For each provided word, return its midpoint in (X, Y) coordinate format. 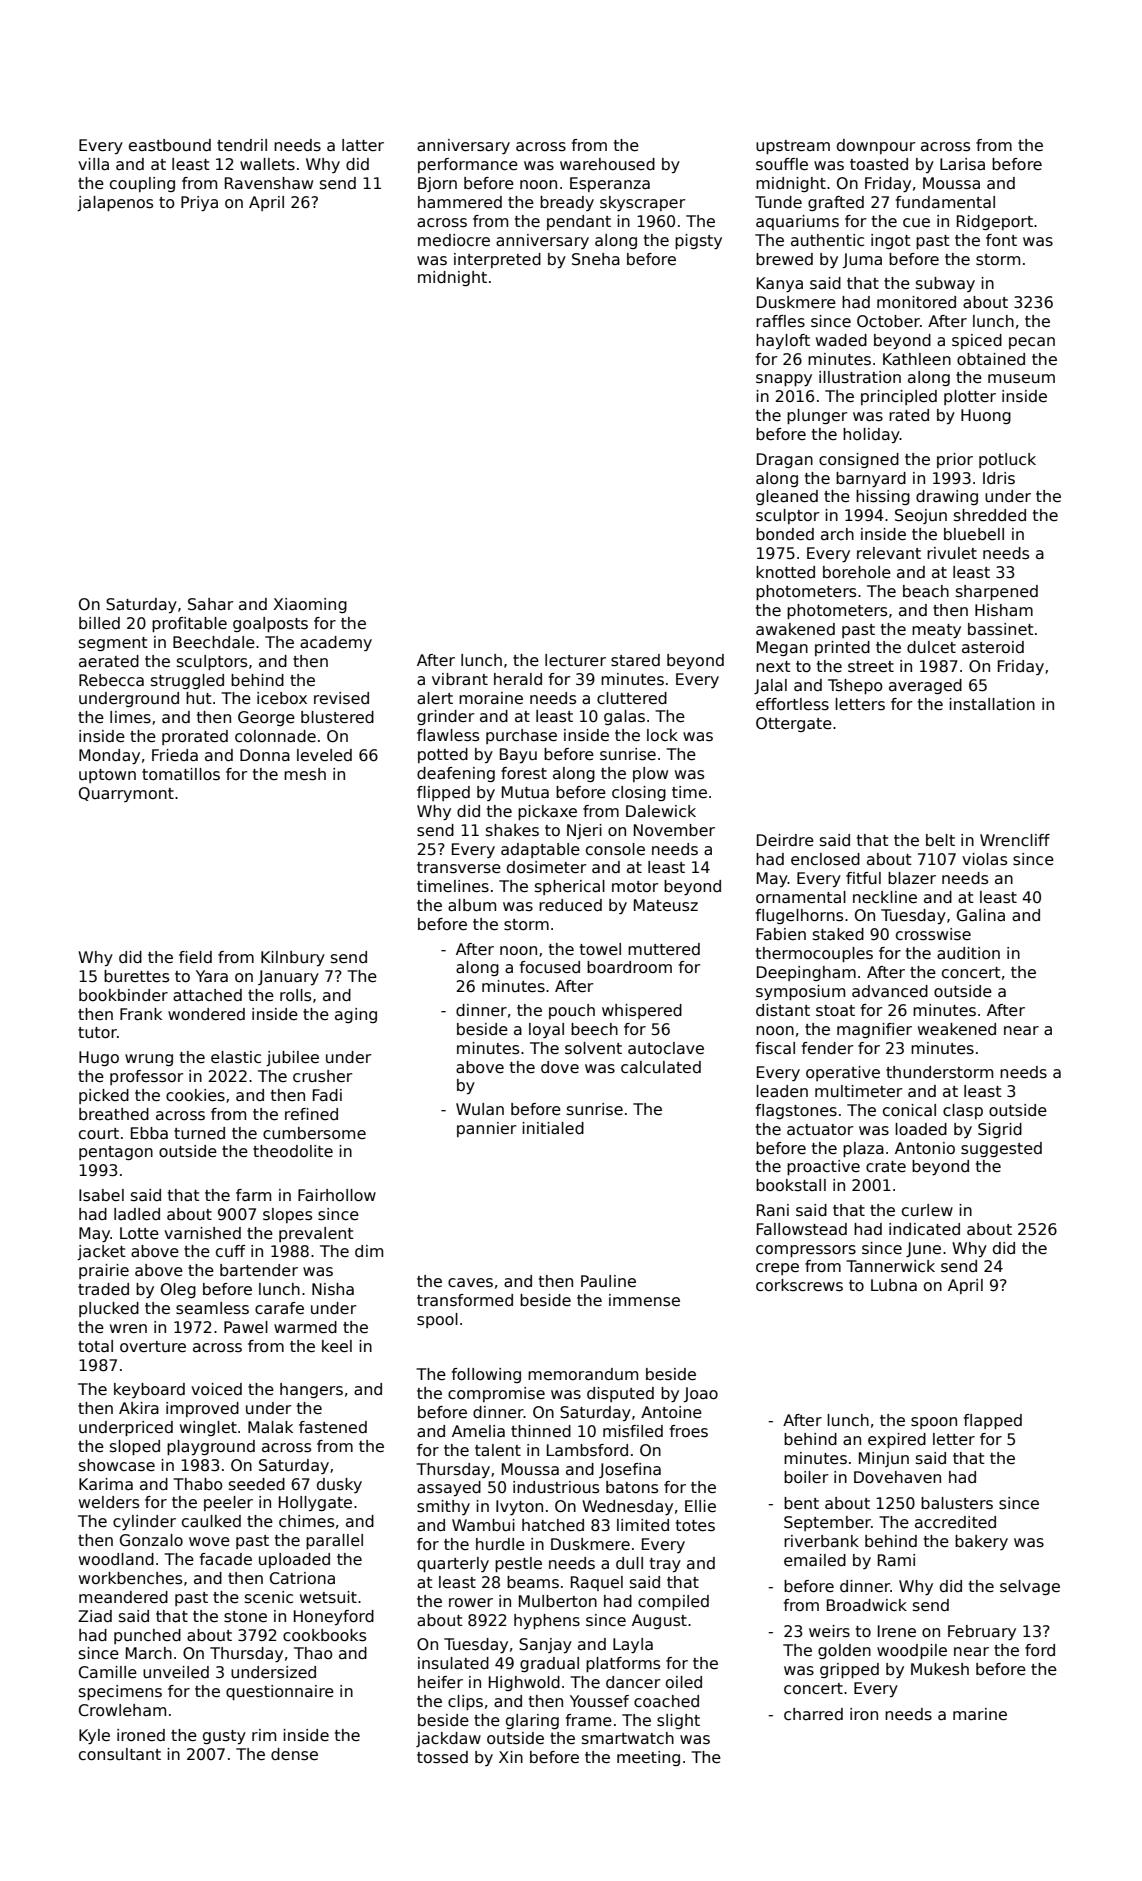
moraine (491, 698)
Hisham (1004, 610)
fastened (333, 1427)
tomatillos (181, 774)
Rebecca (111, 680)
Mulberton (558, 1601)
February (982, 1632)
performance (468, 165)
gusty (224, 1737)
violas (984, 859)
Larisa (962, 164)
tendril (242, 145)
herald (518, 679)
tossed (442, 1757)
